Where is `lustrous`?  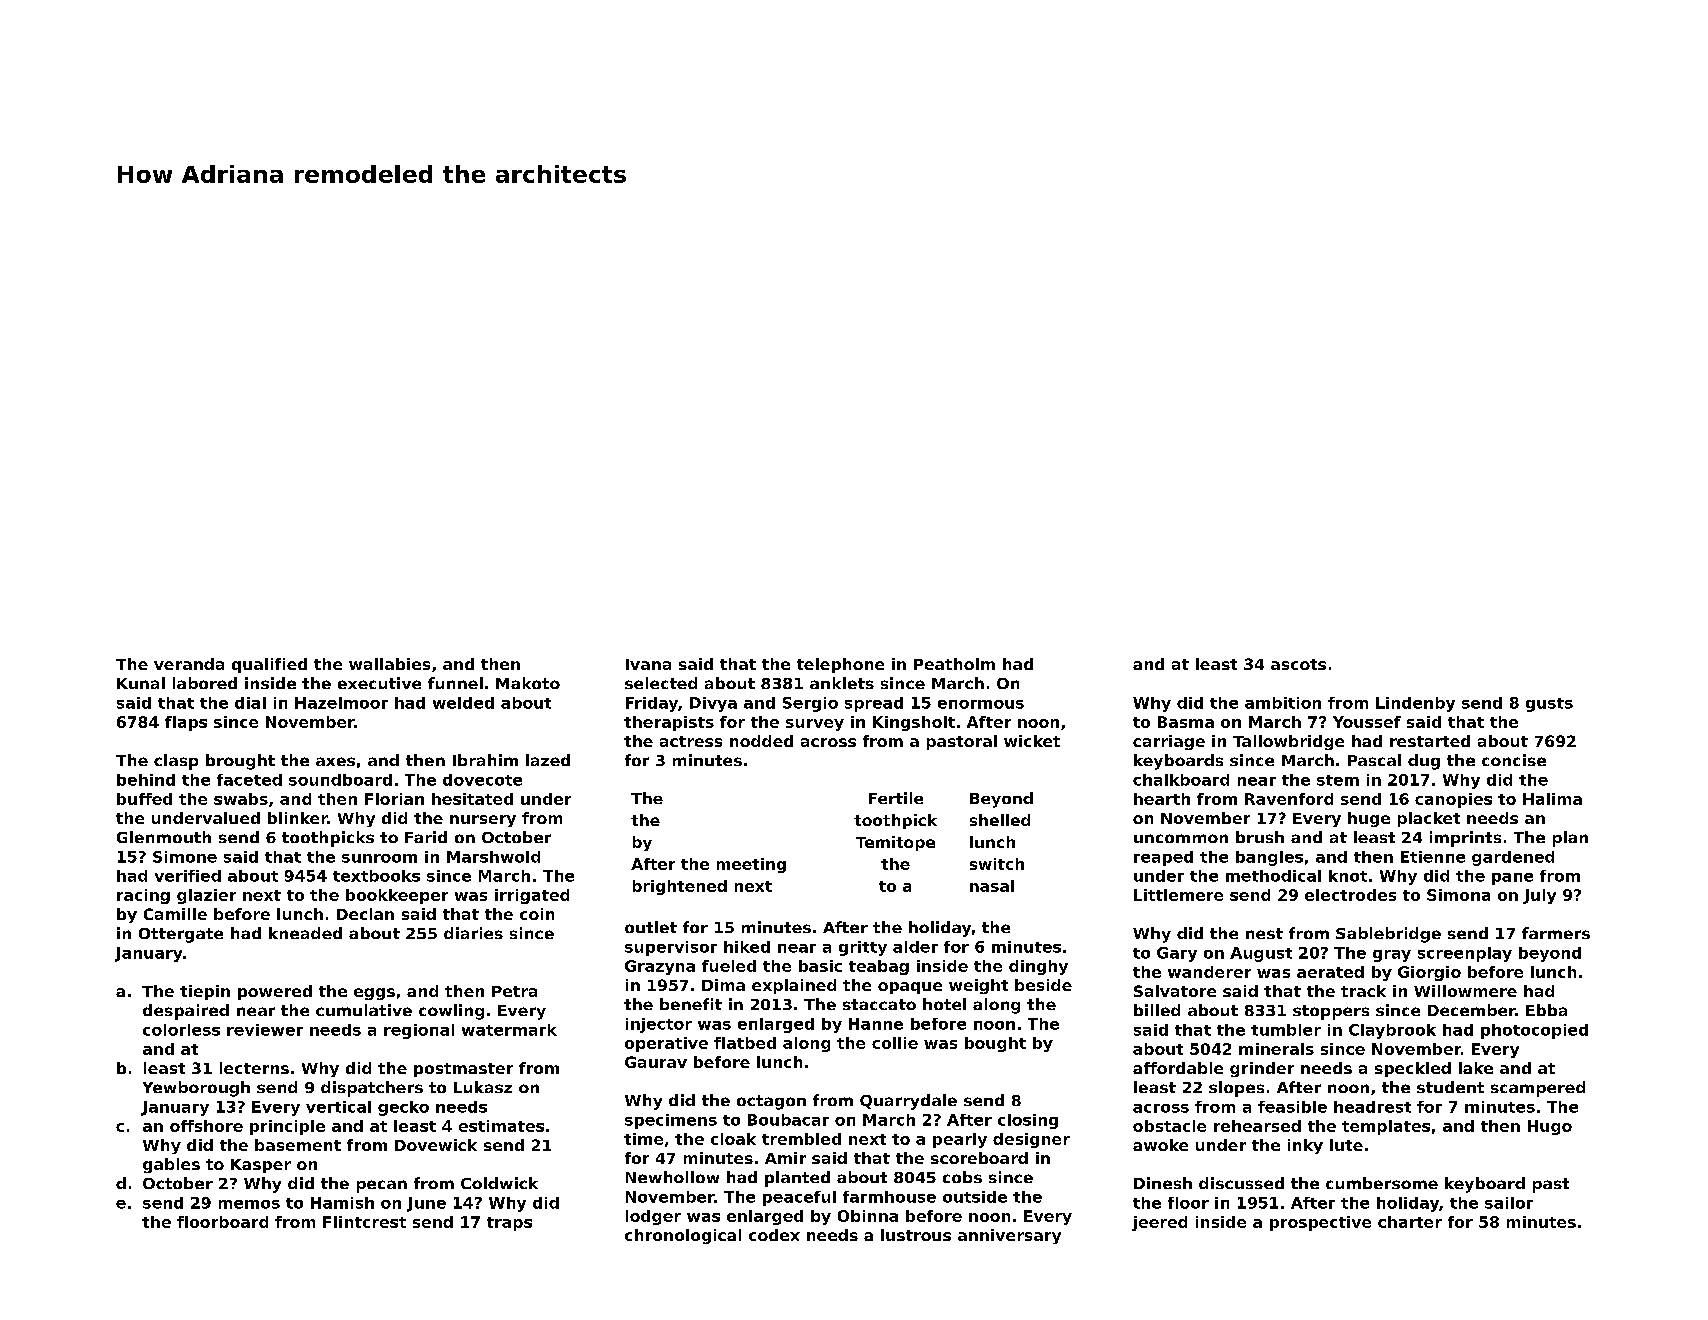 lustrous is located at coordinates (916, 1235).
